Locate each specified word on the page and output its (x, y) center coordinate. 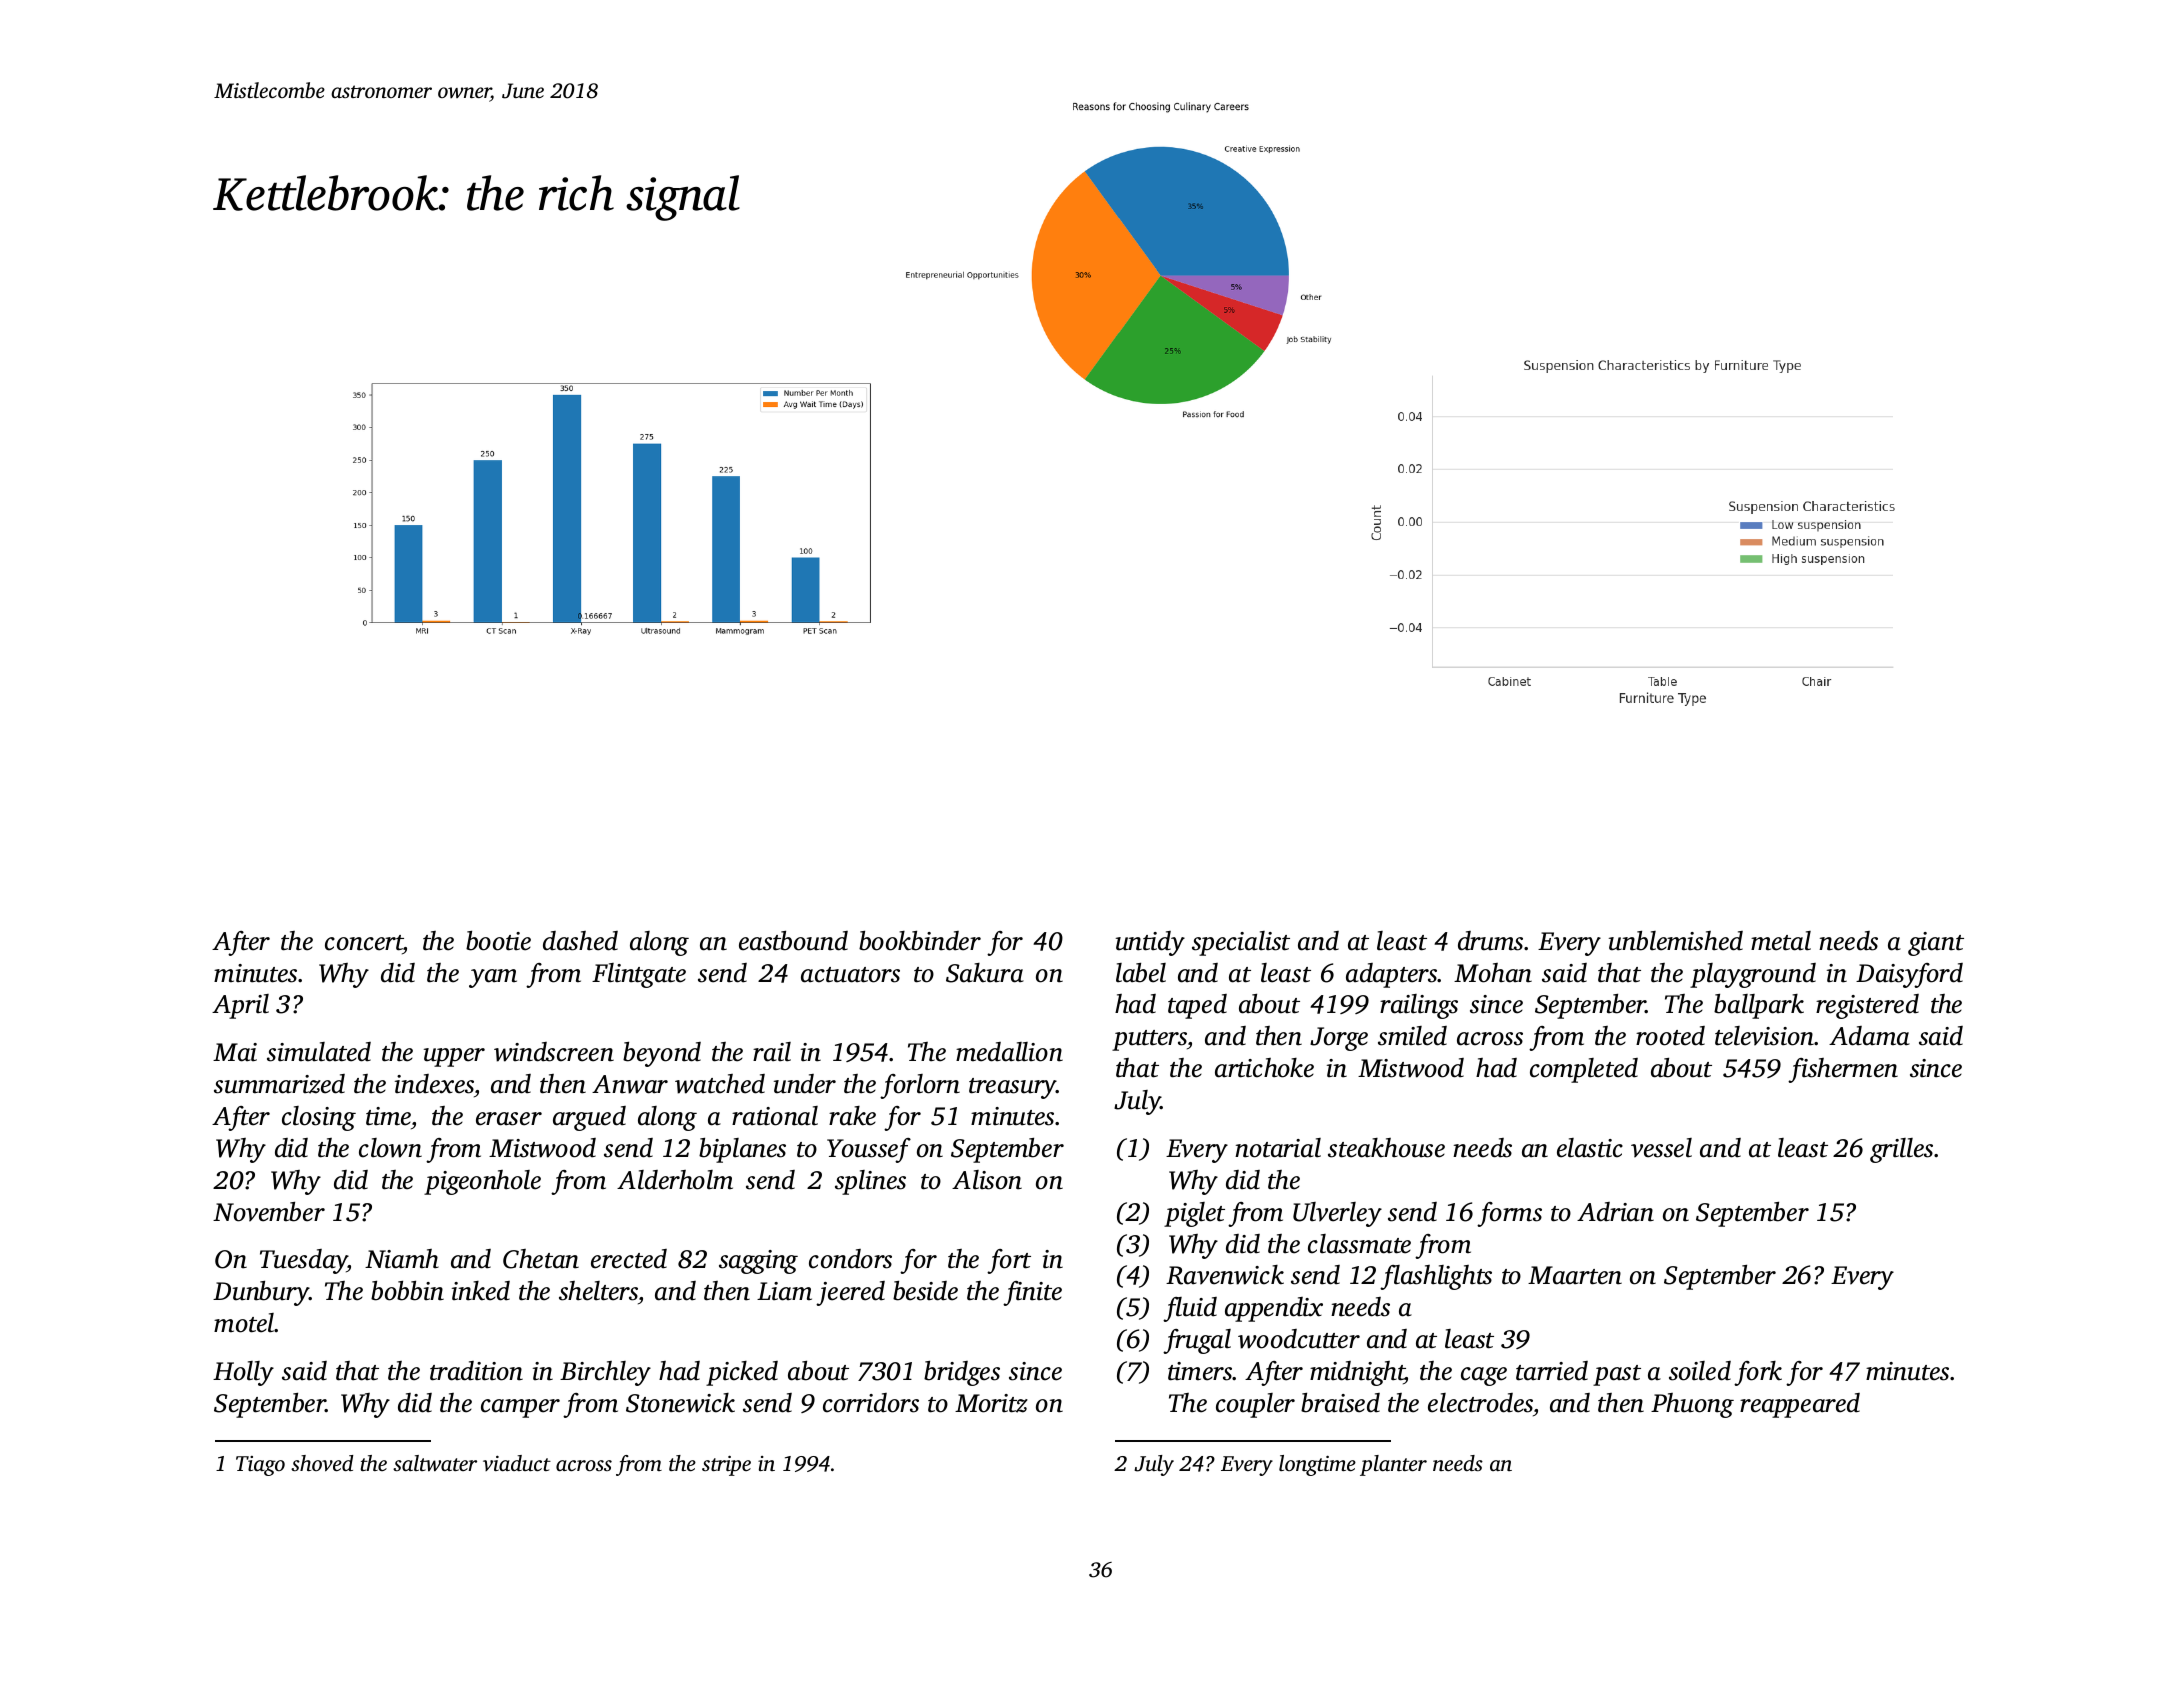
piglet (1194, 1214)
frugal (1197, 1341)
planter (1393, 1465)
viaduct (517, 1463)
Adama (1869, 1036)
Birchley (605, 1373)
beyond (662, 1054)
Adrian (1615, 1212)
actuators (850, 975)
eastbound (793, 941)
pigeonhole (482, 1182)
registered (1867, 1006)
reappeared (1800, 1405)
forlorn (920, 1086)
